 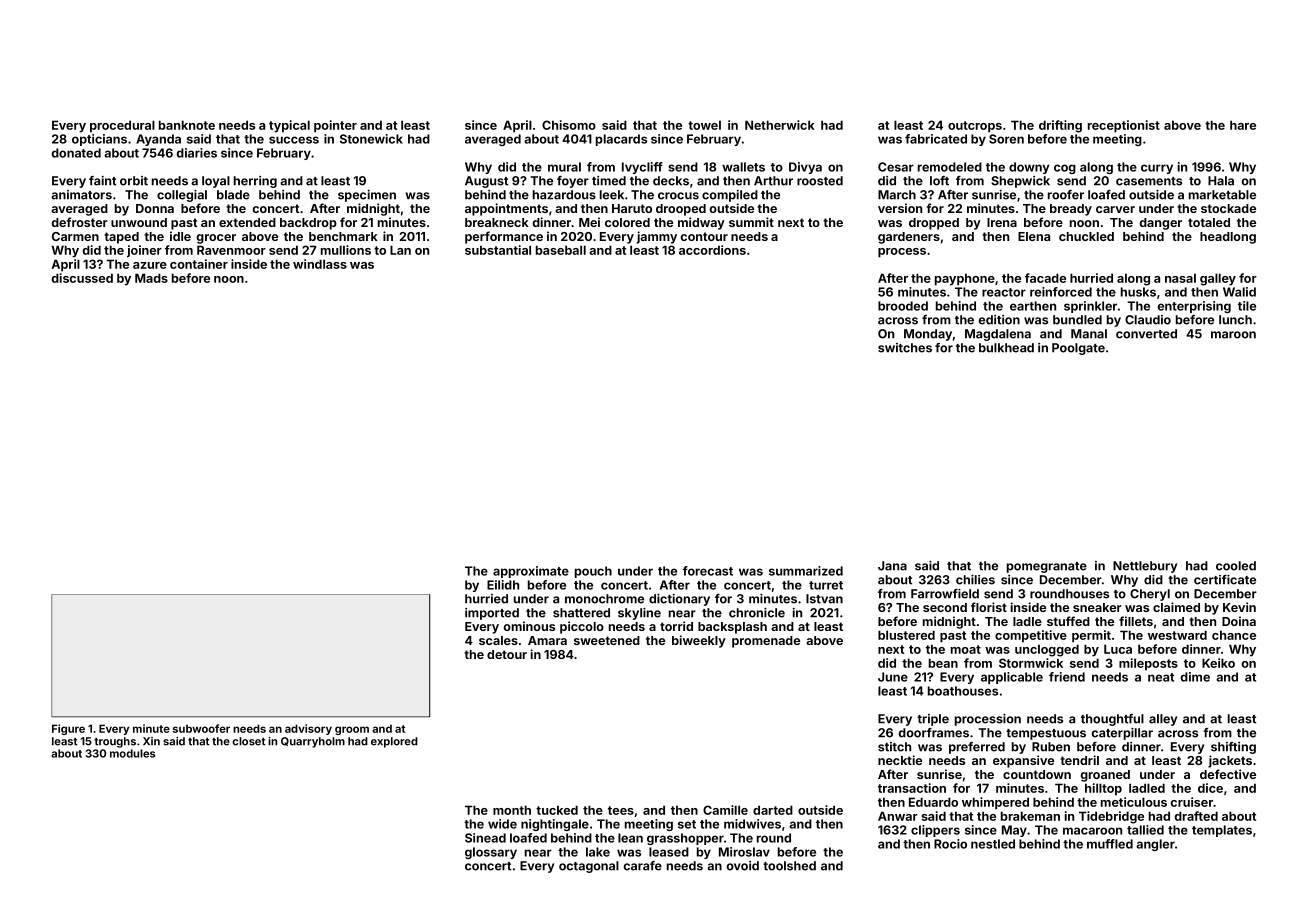 I want to click on stockade, so click(x=1228, y=208).
